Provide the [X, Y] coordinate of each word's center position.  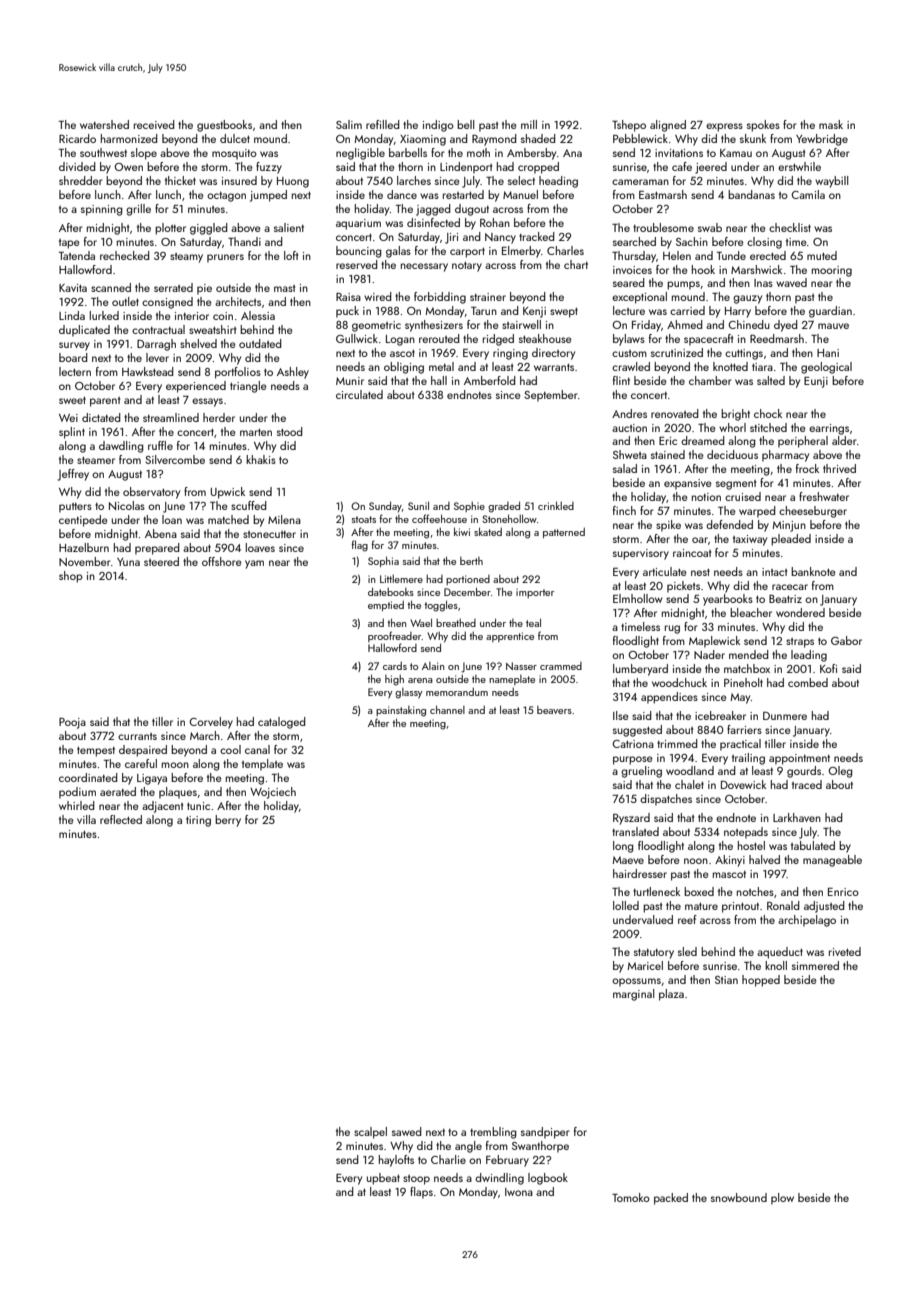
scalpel [370, 1133]
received [154, 124]
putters [75, 508]
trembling [493, 1133]
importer [535, 593]
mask [831, 124]
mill [529, 124]
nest [700, 572]
